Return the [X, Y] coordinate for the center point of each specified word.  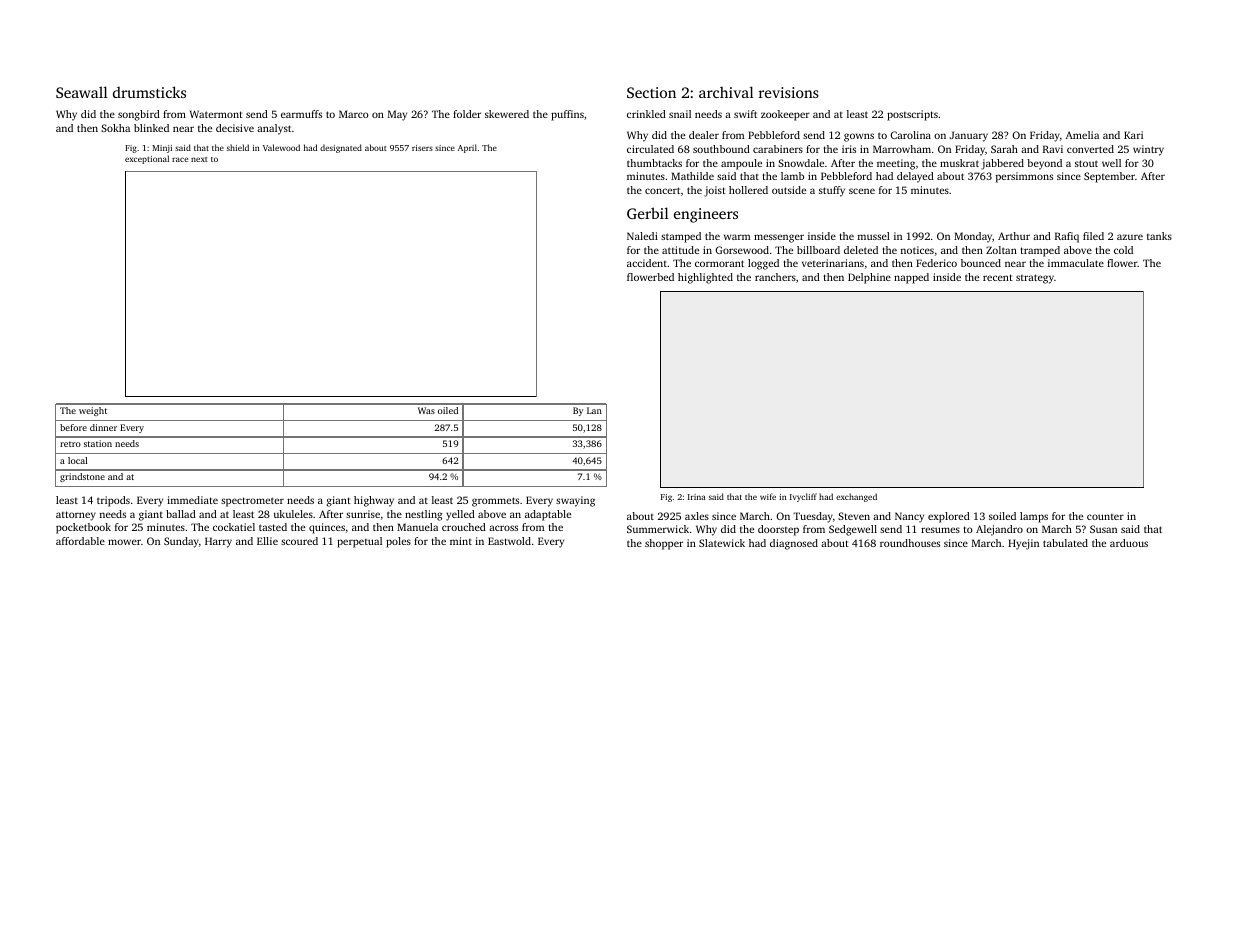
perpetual [359, 542]
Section [651, 92]
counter [1105, 517]
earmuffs [301, 114]
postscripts [912, 115]
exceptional [147, 159]
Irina [696, 497]
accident [647, 263]
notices [917, 250]
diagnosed [794, 544]
